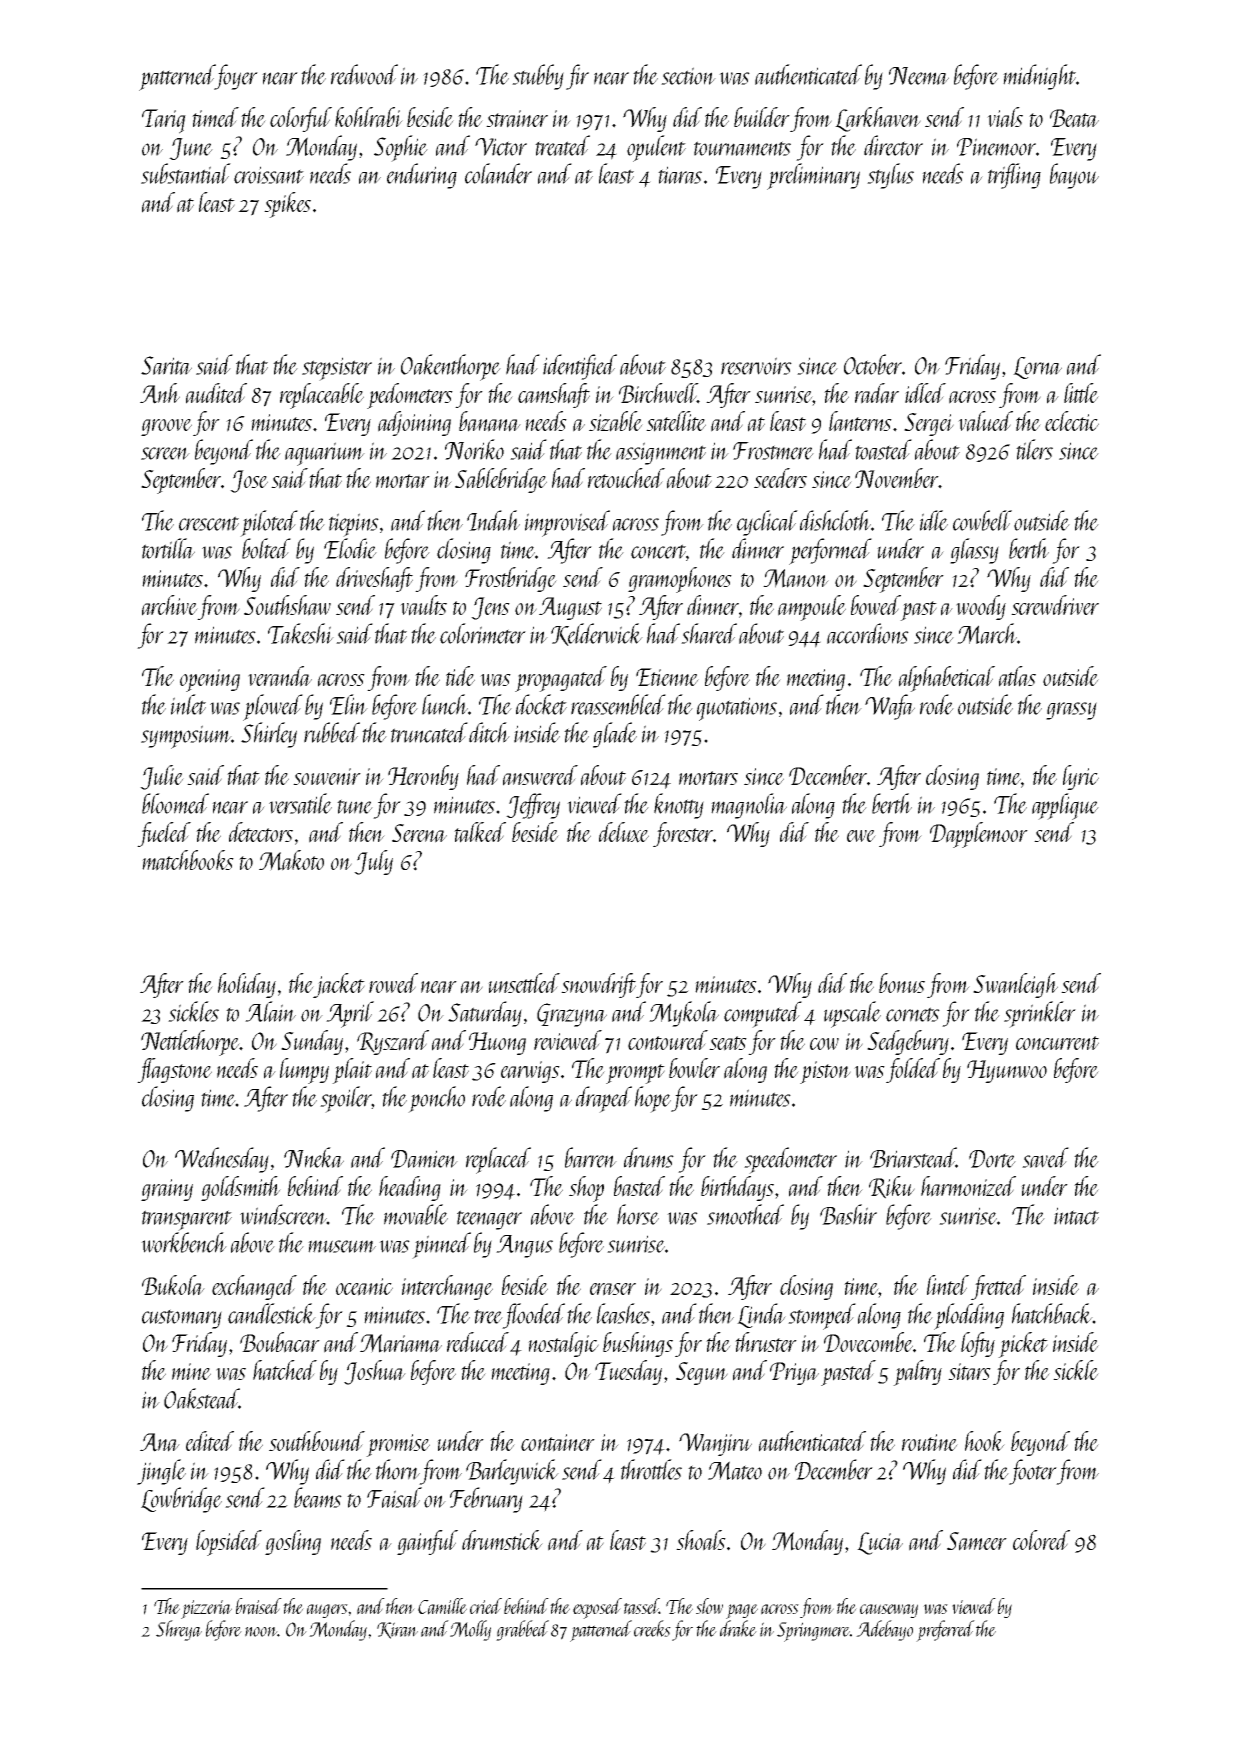 The image size is (1239, 1752). I want to click on holiday, so click(247, 985).
